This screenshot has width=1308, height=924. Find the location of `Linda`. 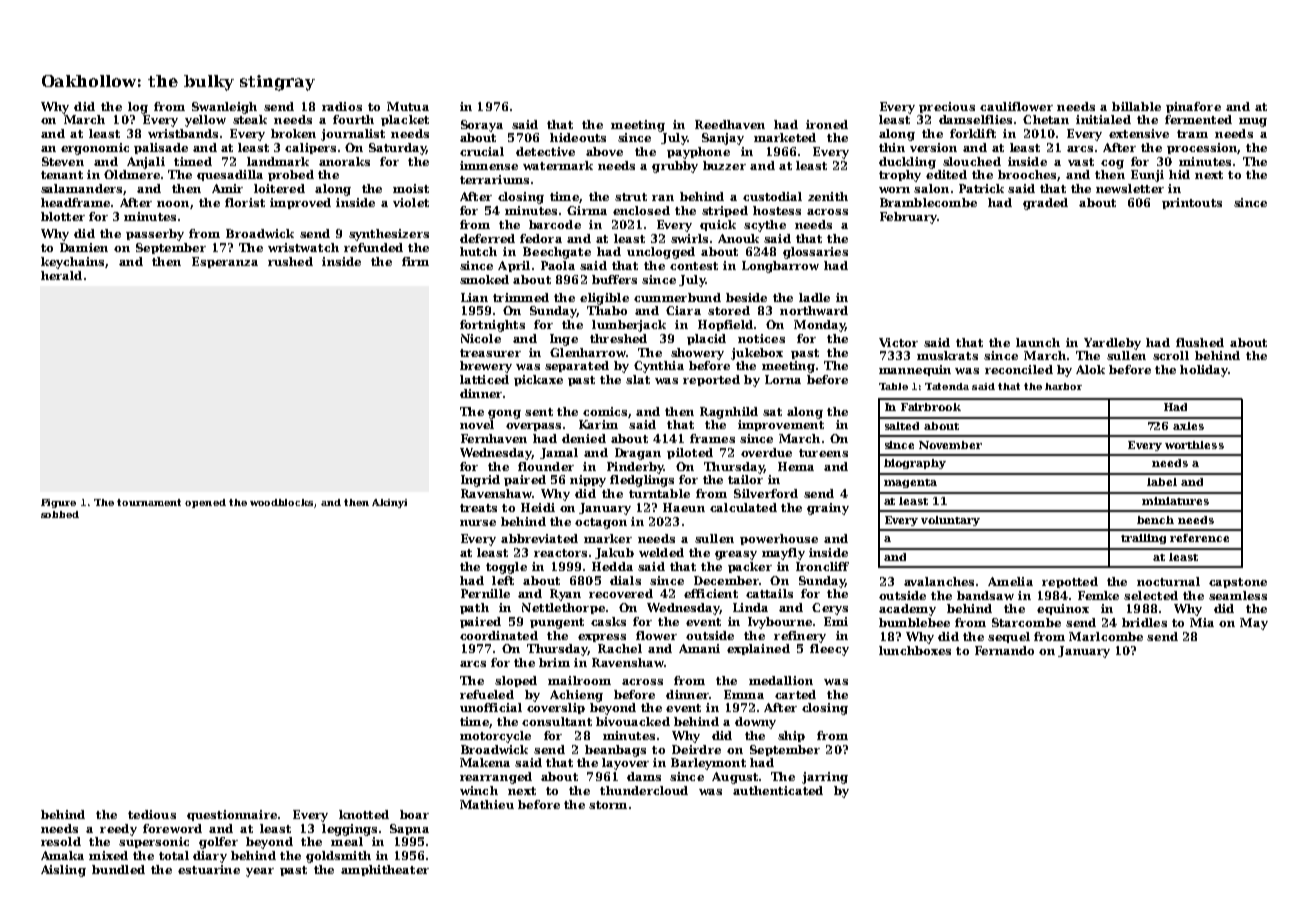

Linda is located at coordinates (750, 607).
